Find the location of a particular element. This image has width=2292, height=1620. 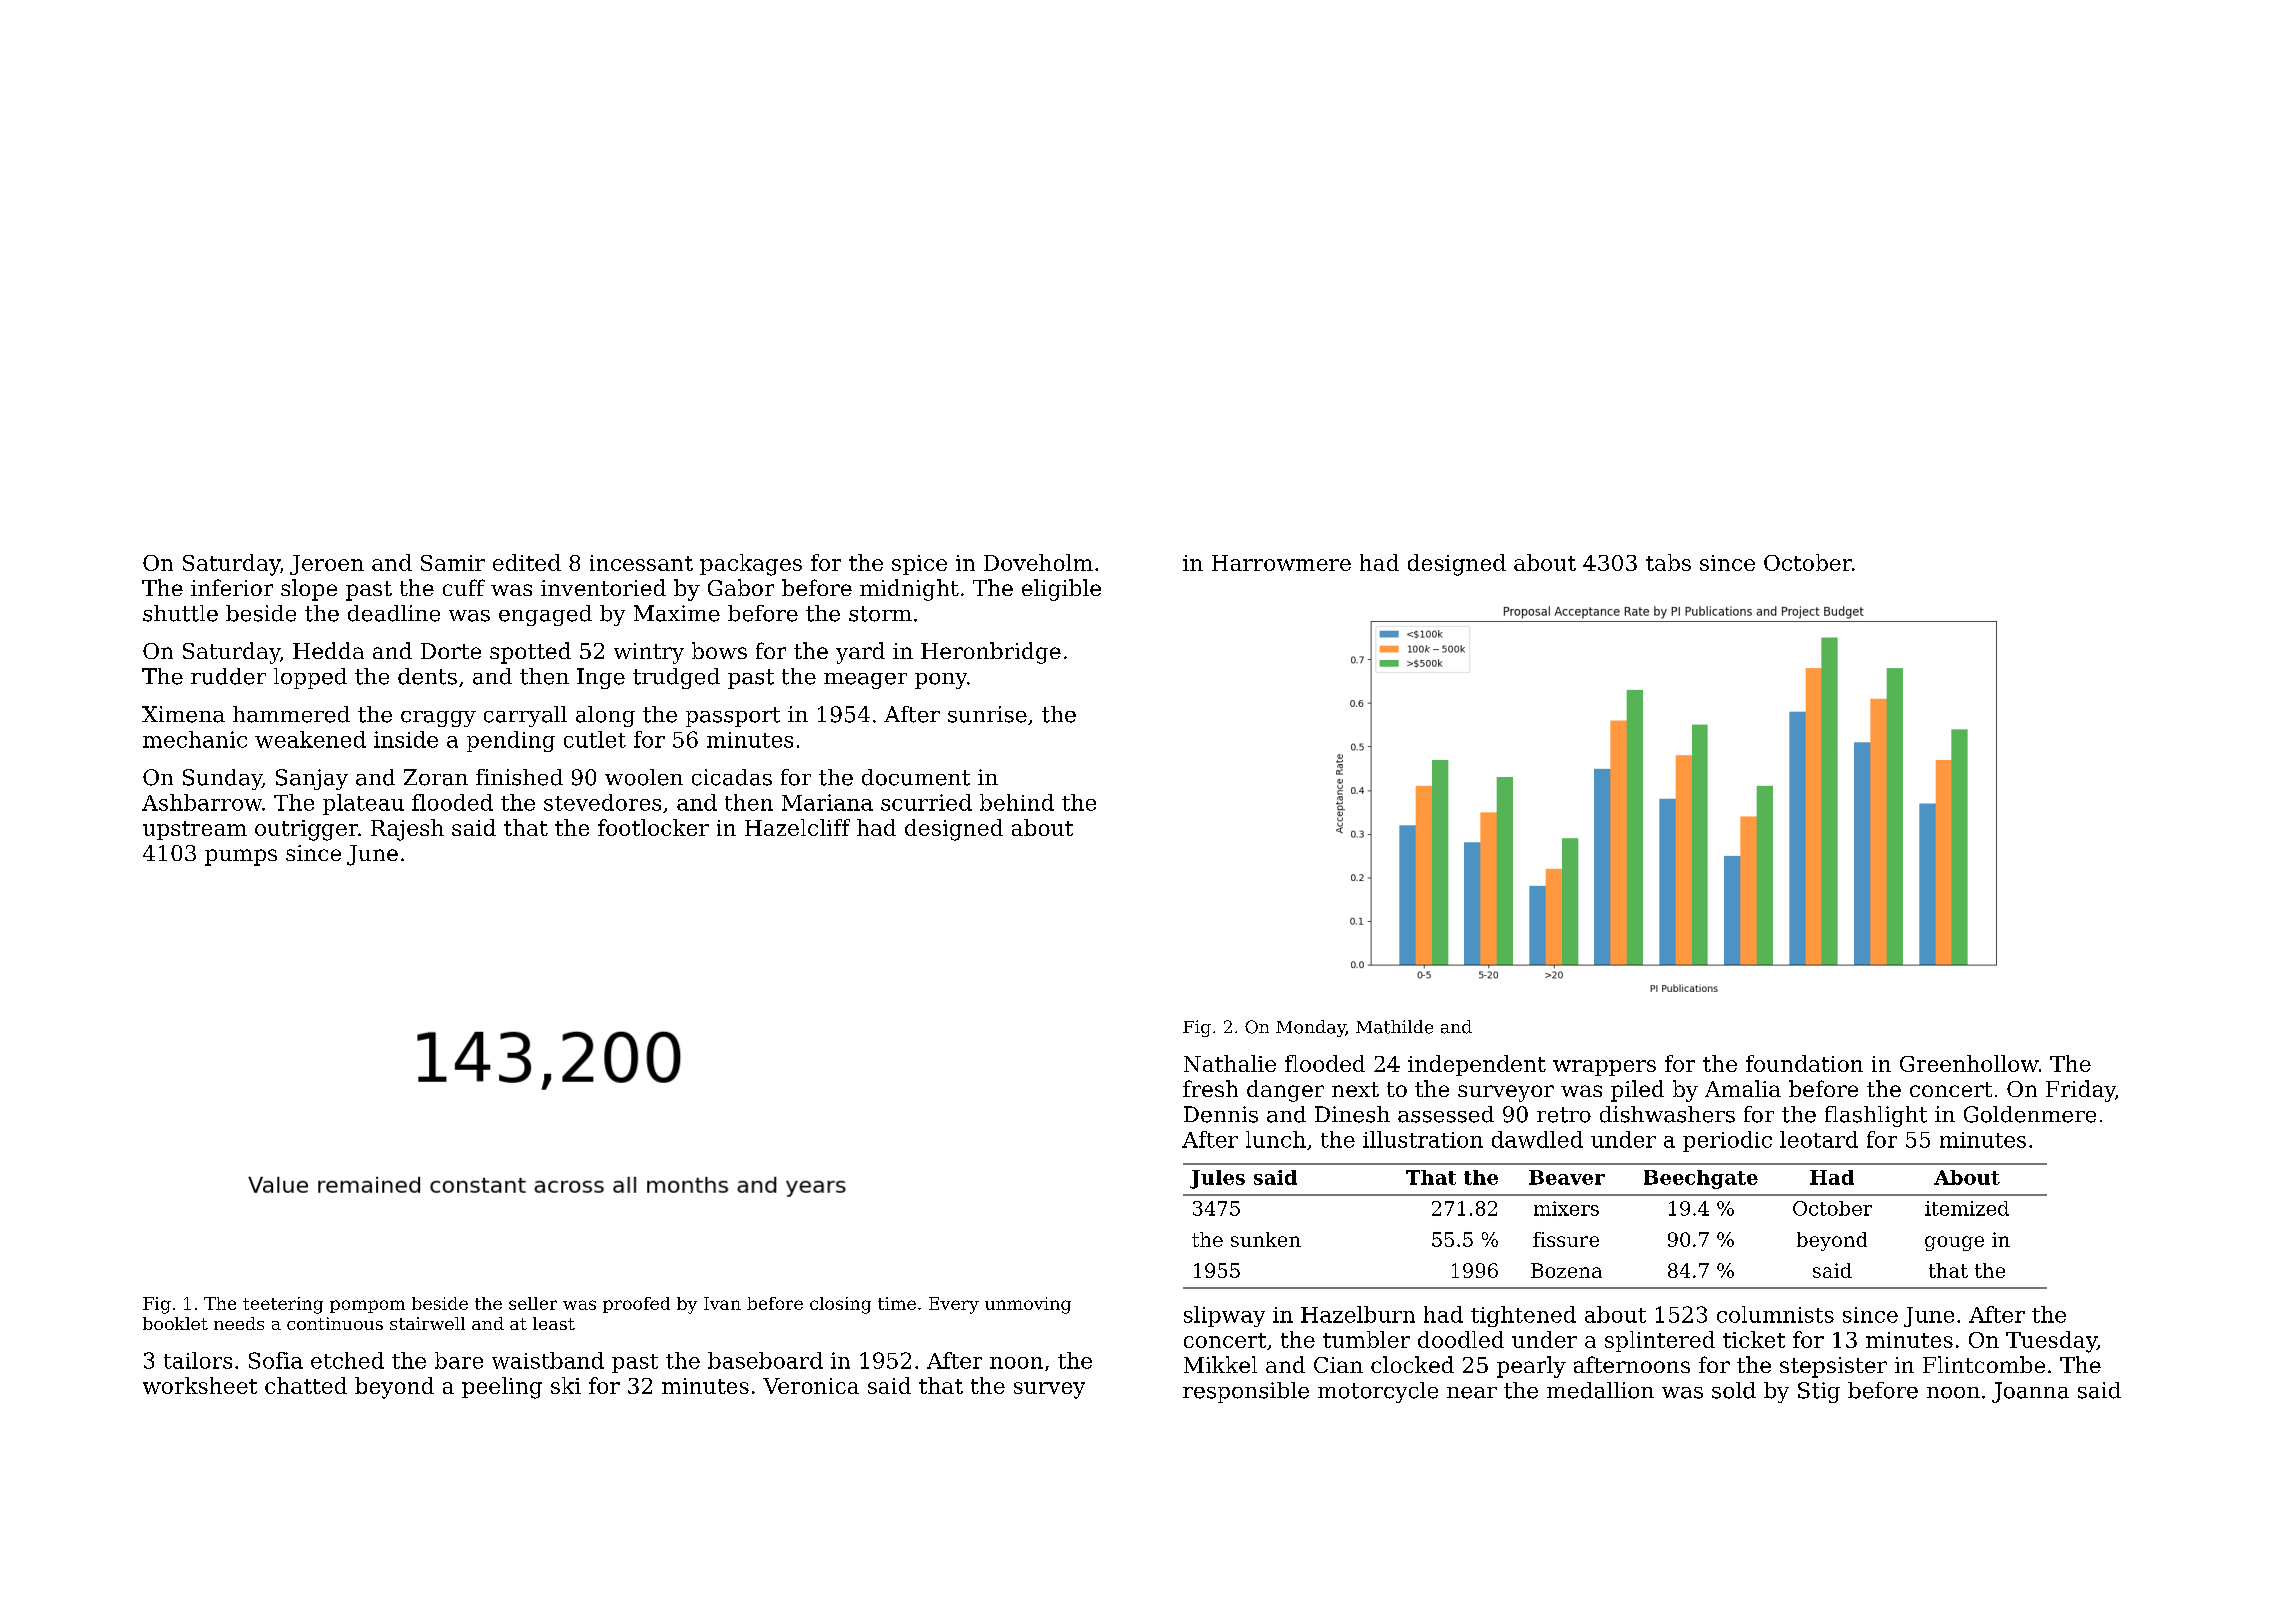

teetering is located at coordinates (283, 1305).
